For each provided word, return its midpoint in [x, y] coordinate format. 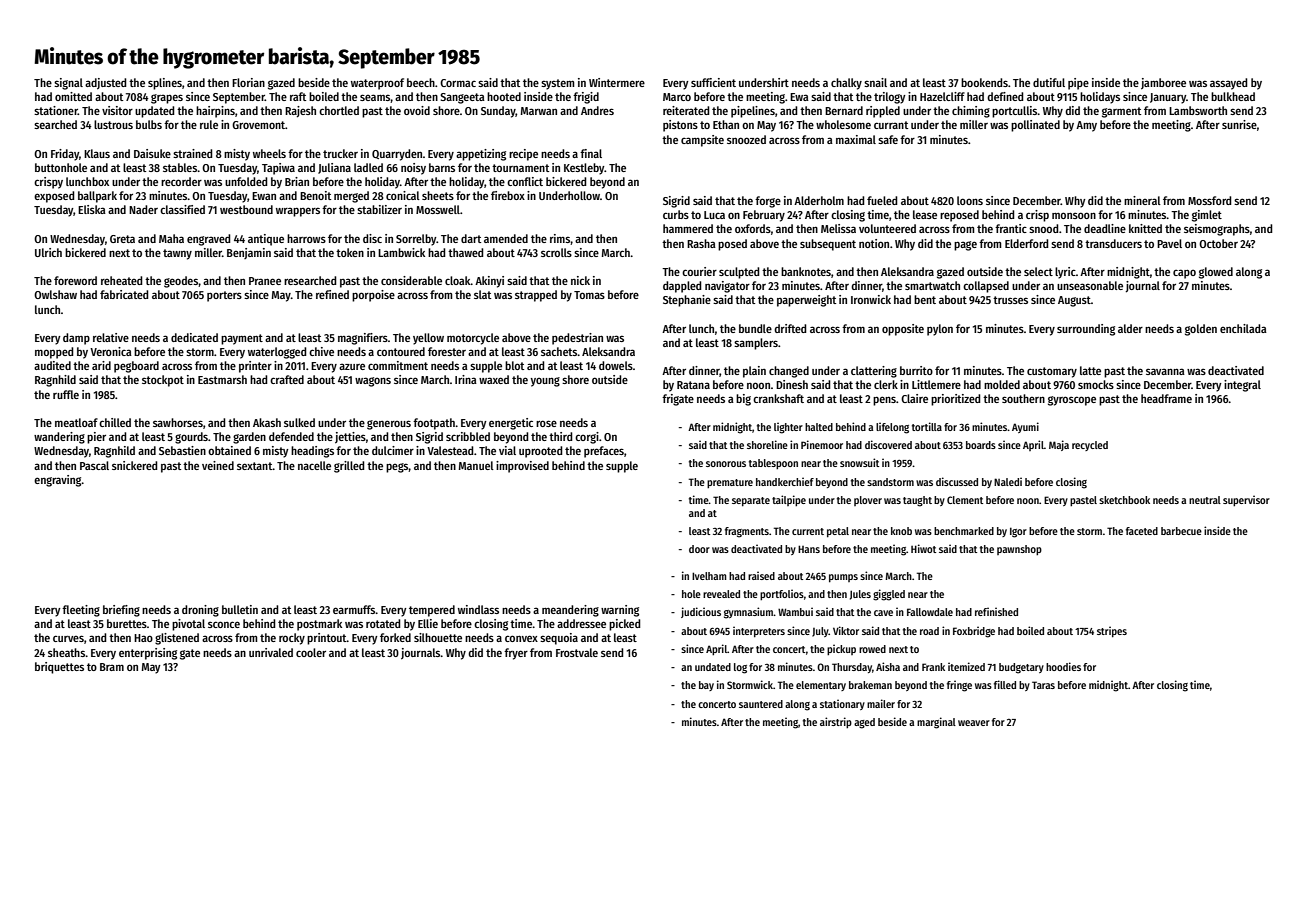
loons [970, 200]
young [545, 382]
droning [200, 611]
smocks [1096, 384]
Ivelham [709, 576]
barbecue [1181, 531]
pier [96, 438]
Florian [248, 82]
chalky [846, 84]
